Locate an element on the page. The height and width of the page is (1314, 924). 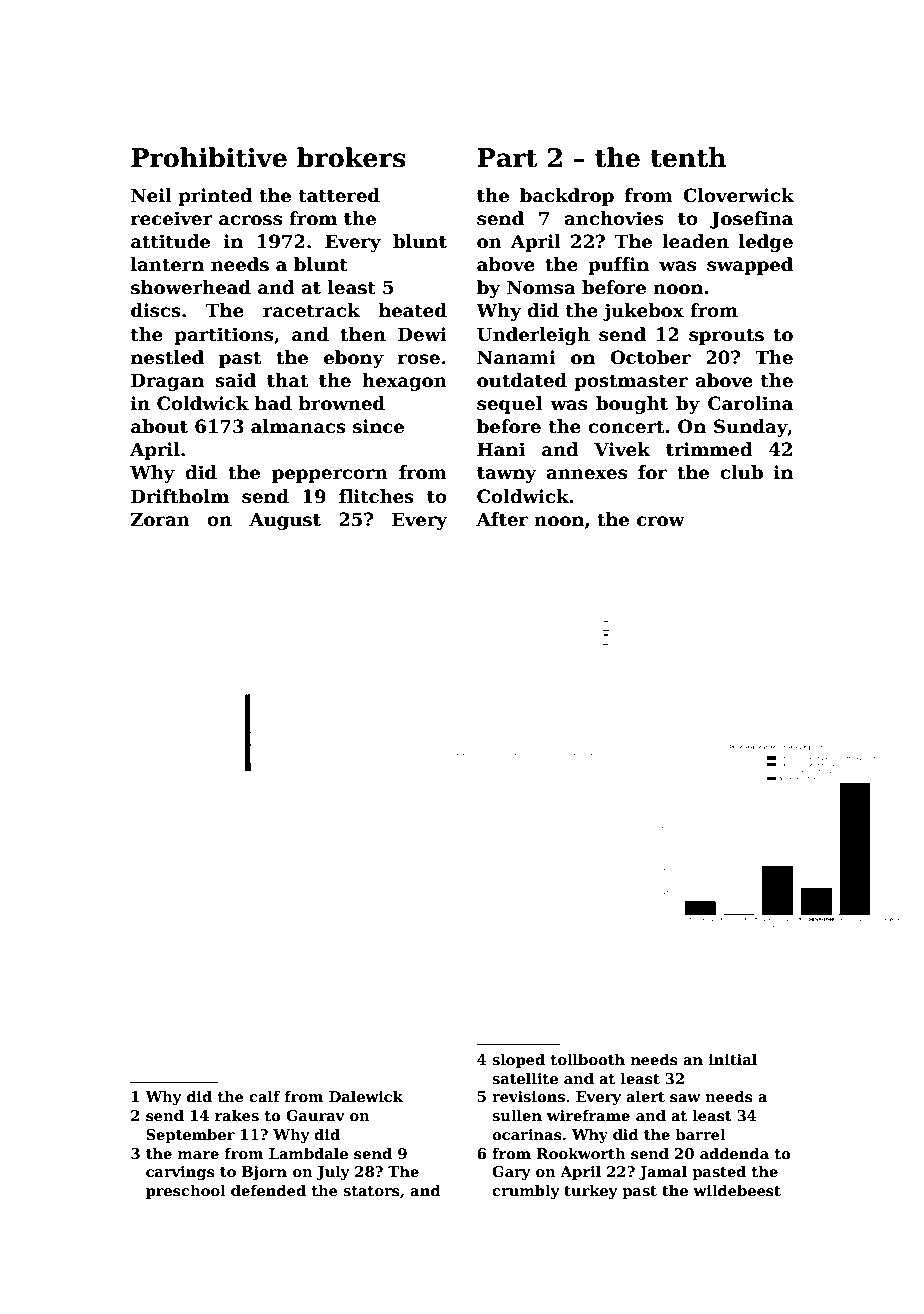
said is located at coordinates (235, 380).
